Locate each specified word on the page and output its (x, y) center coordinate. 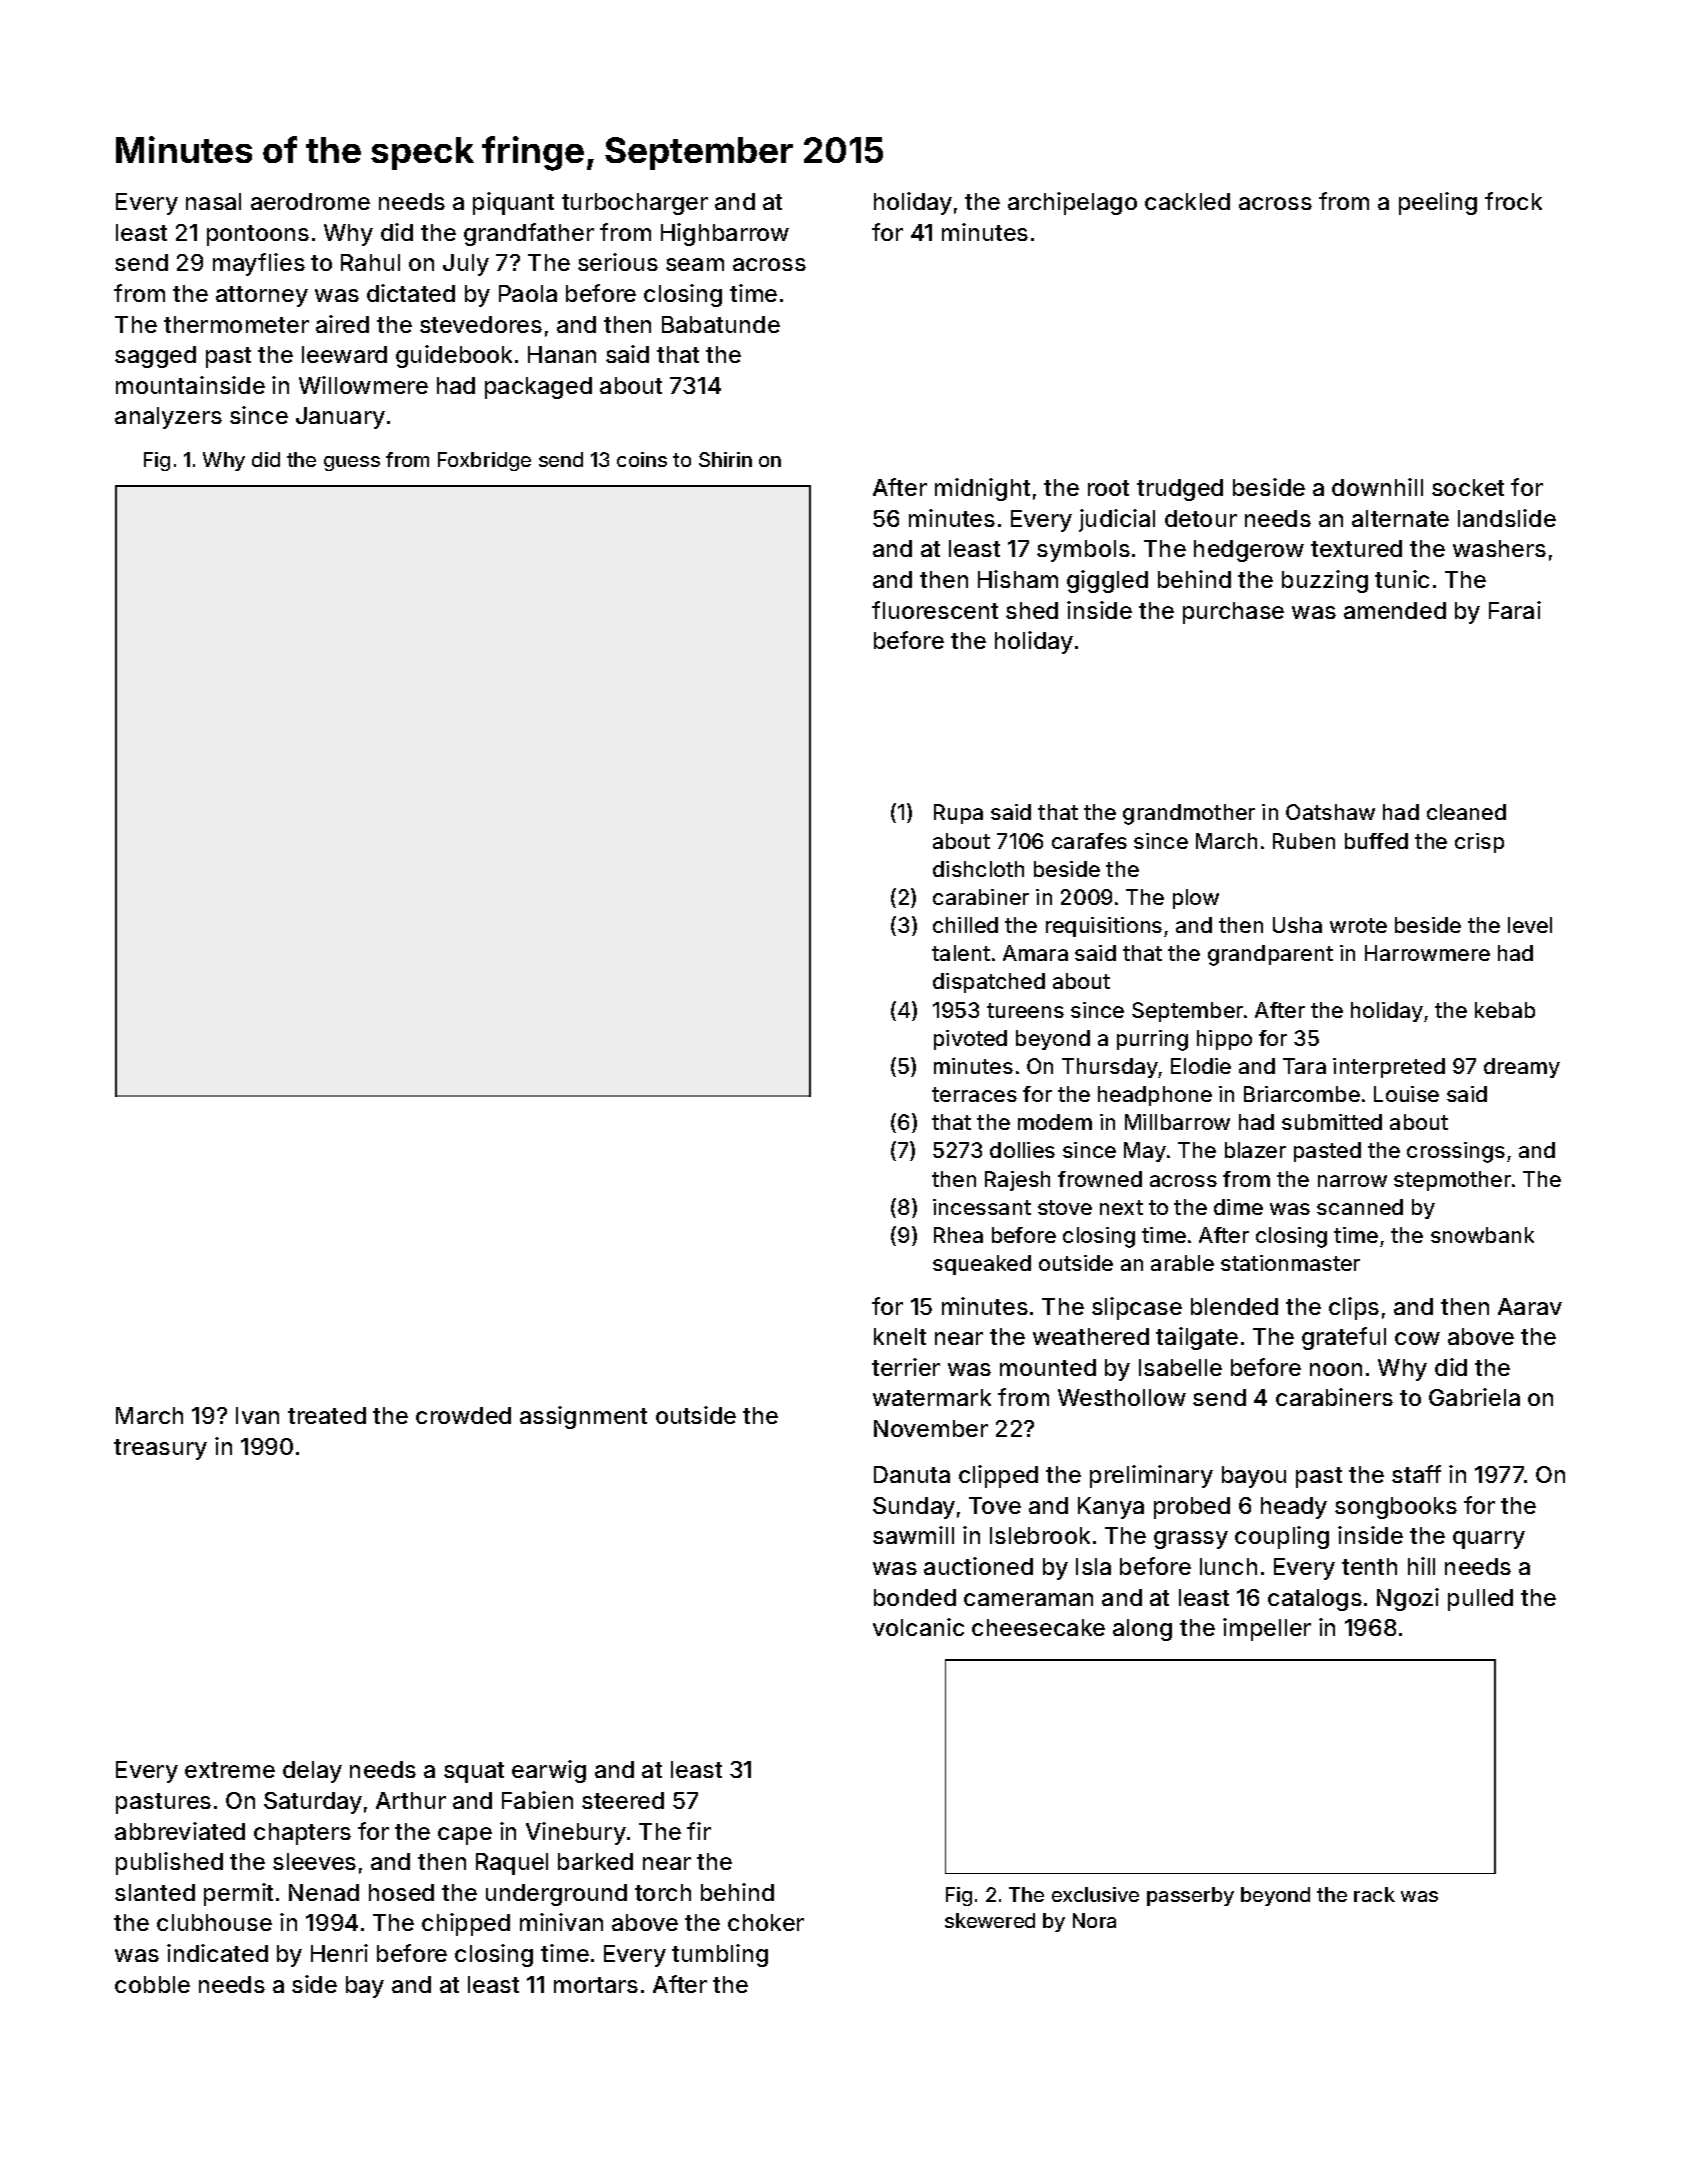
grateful (1344, 1338)
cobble (152, 1984)
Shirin (725, 459)
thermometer (236, 324)
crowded (463, 1415)
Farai (1515, 610)
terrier (906, 1367)
